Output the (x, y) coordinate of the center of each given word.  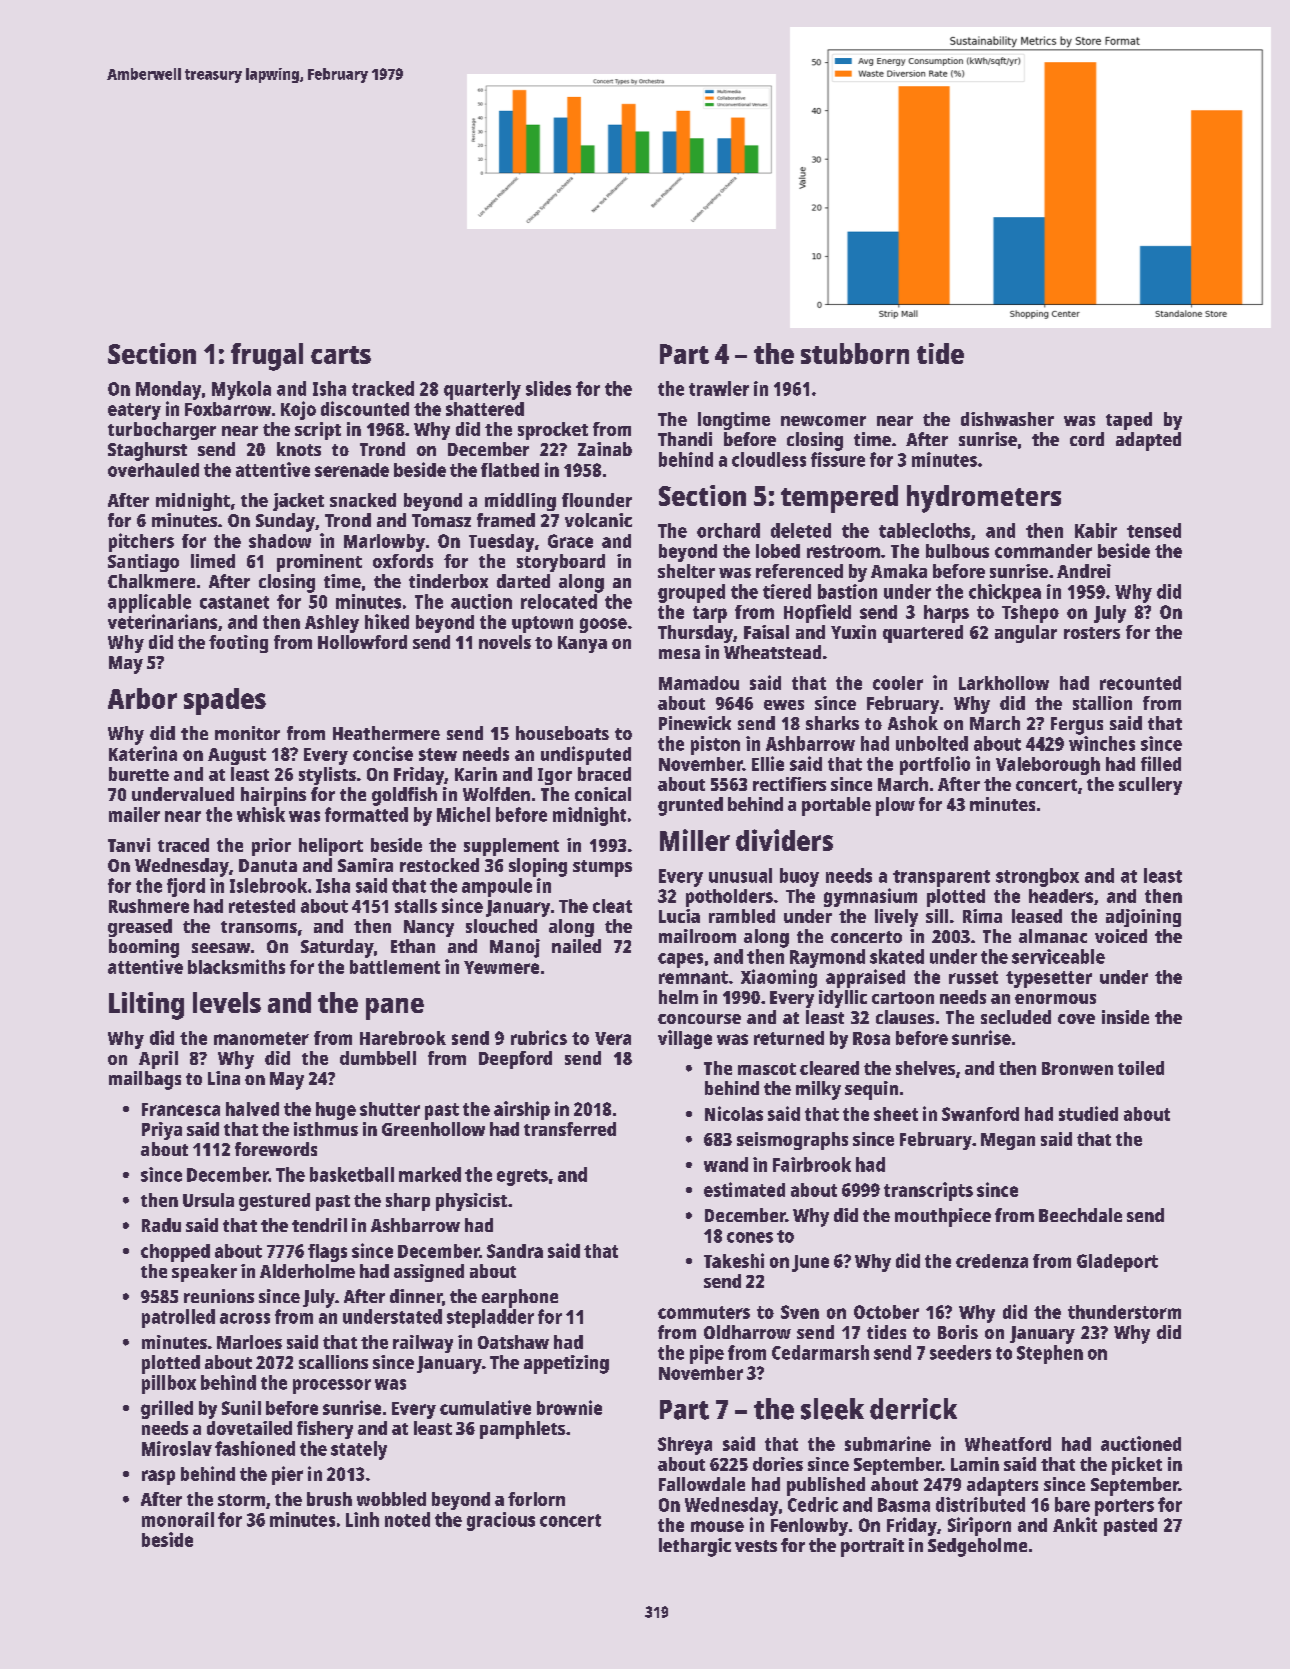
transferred (570, 1129)
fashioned (255, 1448)
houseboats (562, 733)
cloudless (769, 459)
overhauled (153, 470)
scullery (1150, 786)
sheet (896, 1114)
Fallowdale (702, 1484)
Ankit (1075, 1524)
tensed (1154, 530)
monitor (247, 733)
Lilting (146, 1006)
